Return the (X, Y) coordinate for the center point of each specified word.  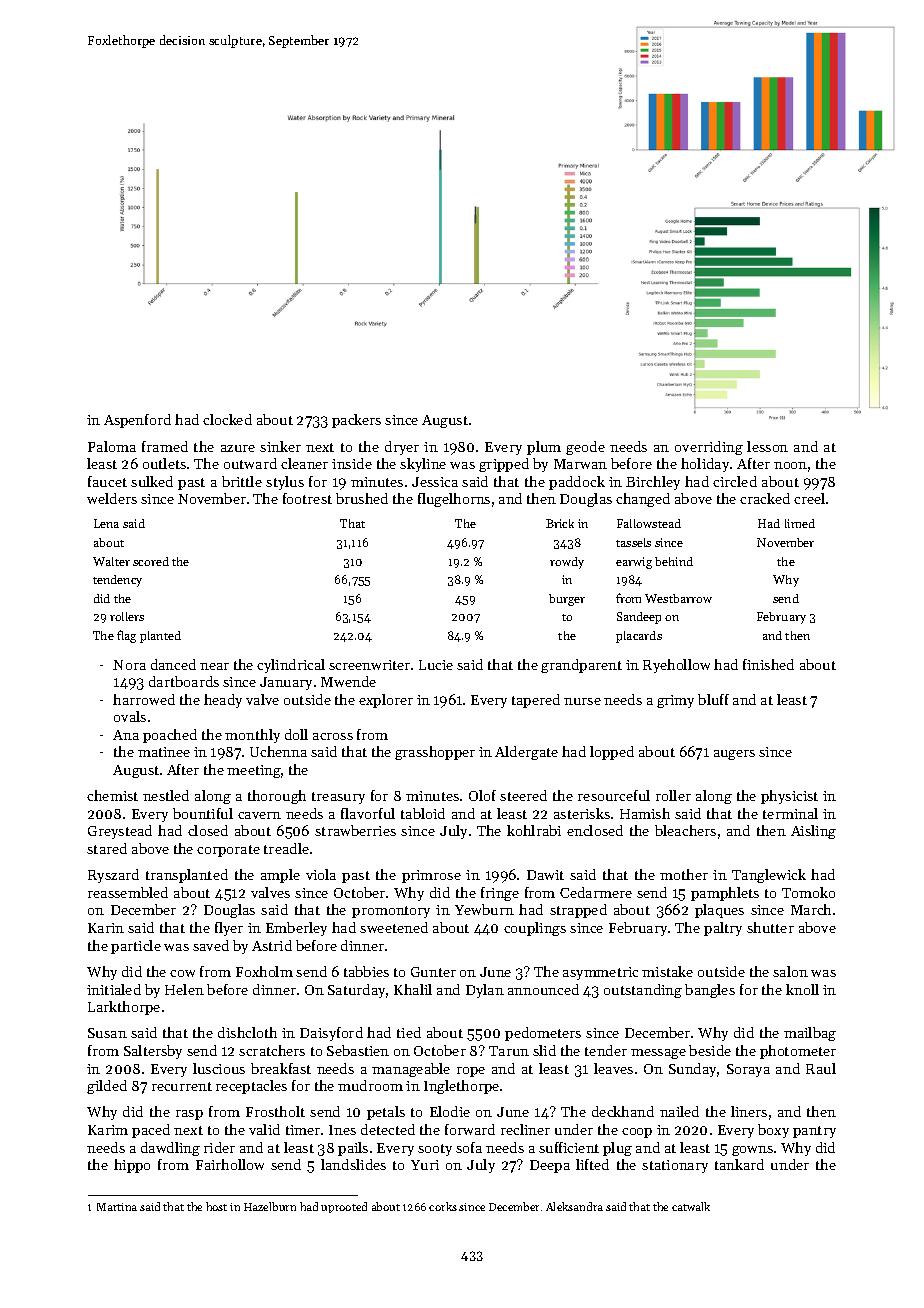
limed (800, 523)
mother (684, 874)
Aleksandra (574, 1206)
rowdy (567, 563)
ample (280, 876)
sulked (152, 481)
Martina (117, 1207)
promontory (391, 912)
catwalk (691, 1206)
